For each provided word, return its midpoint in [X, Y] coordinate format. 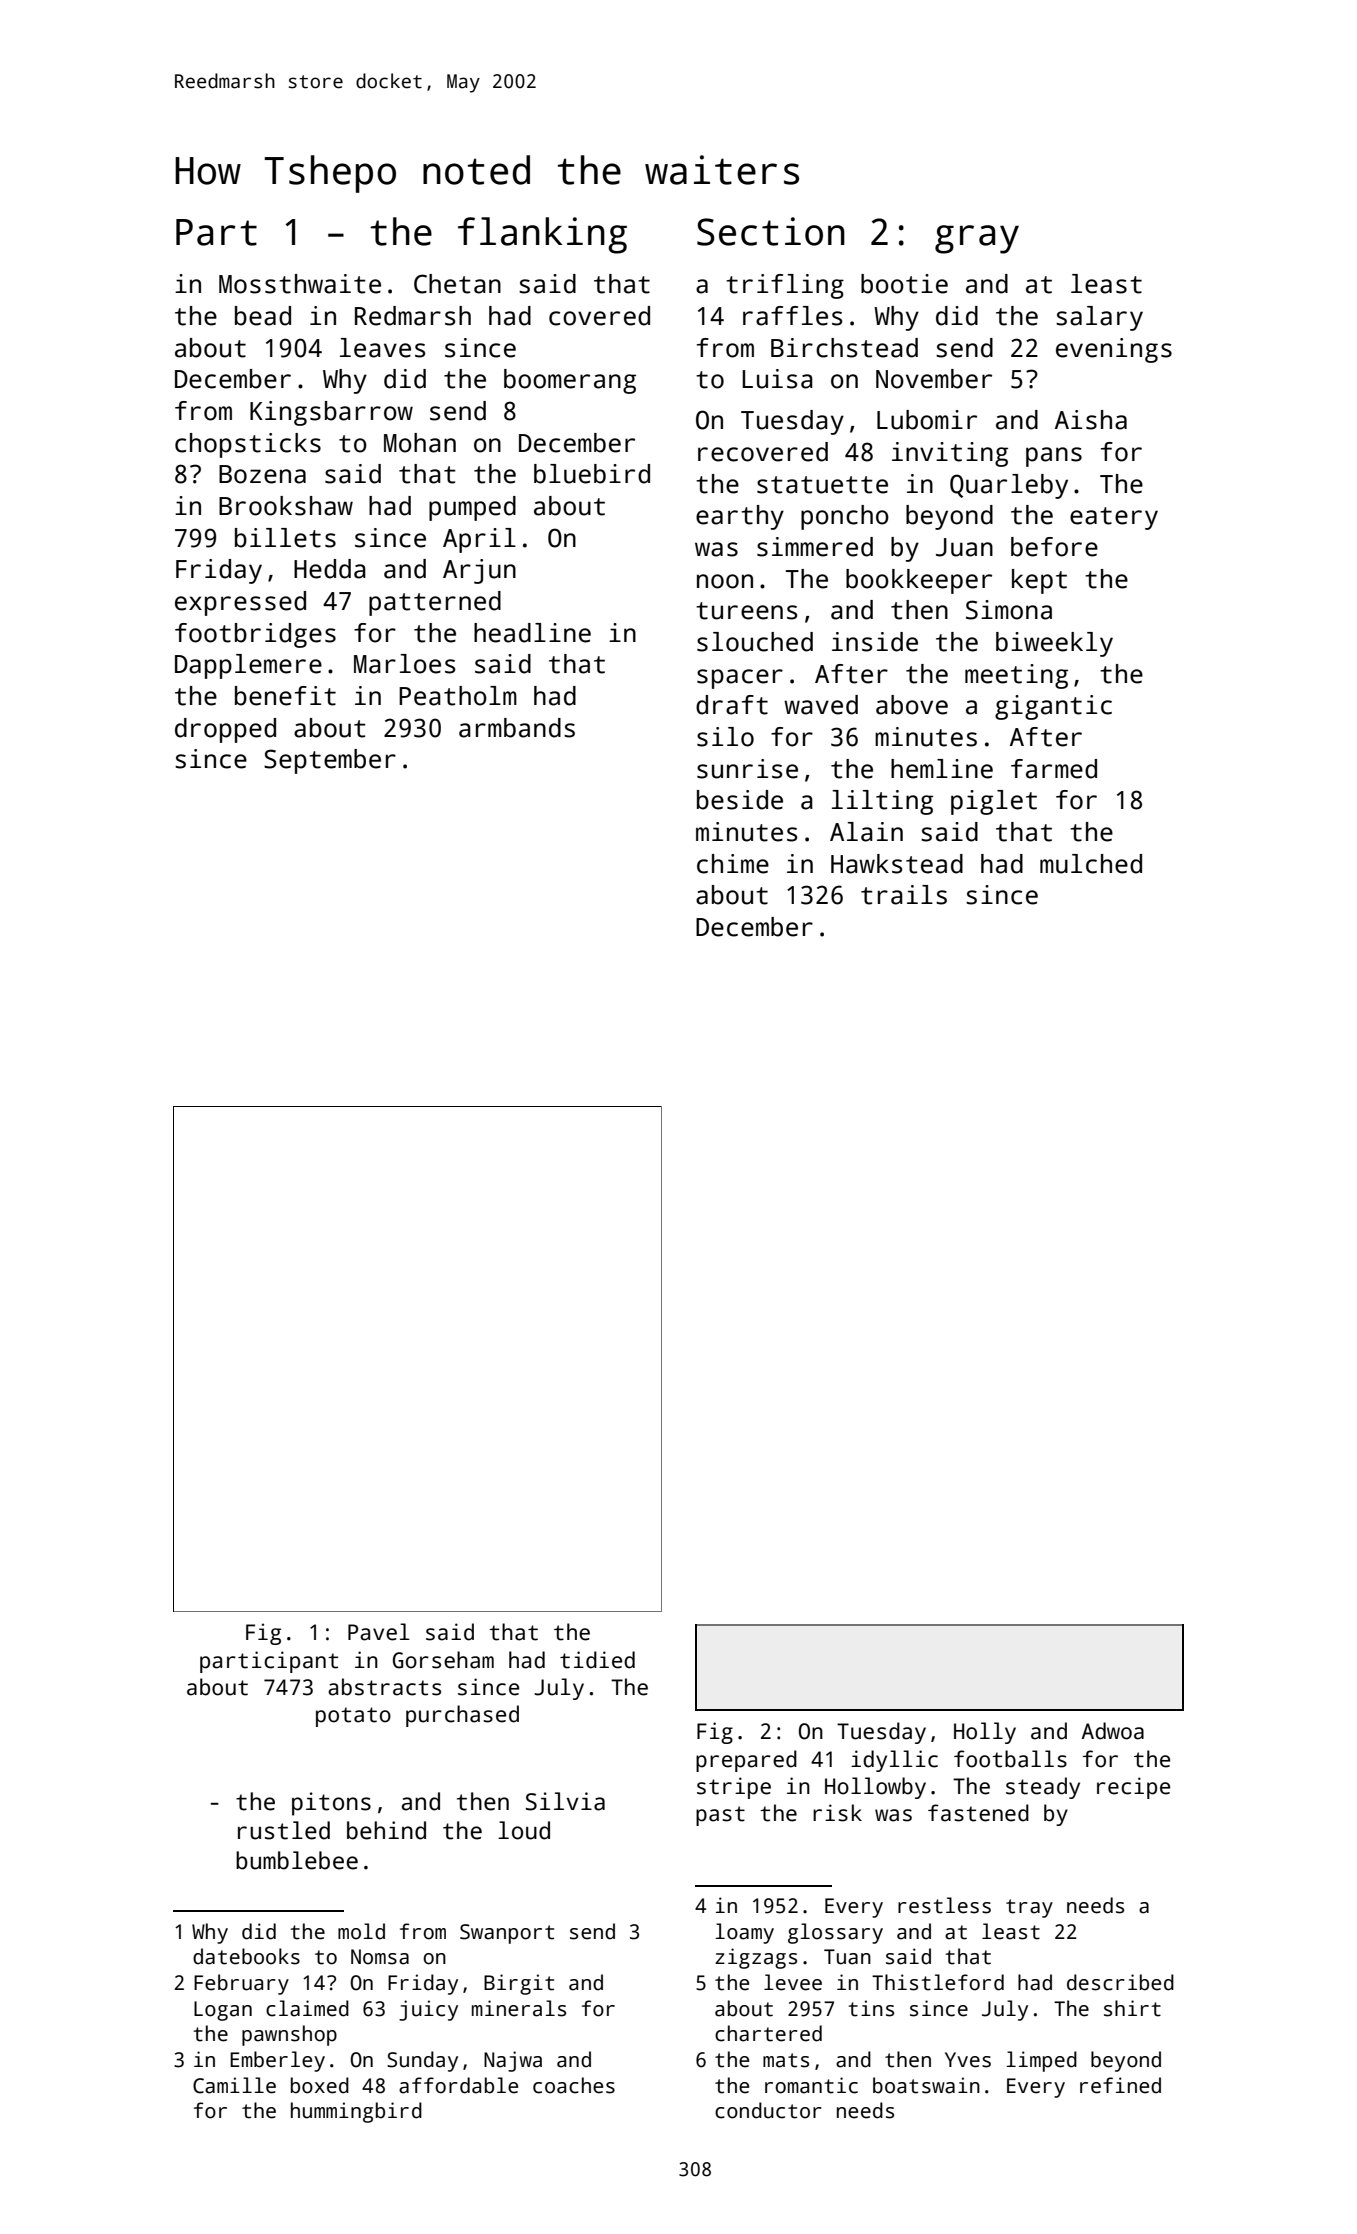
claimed [307, 2008]
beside [740, 800]
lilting [882, 802]
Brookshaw [286, 506]
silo [725, 737]
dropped [225, 730]
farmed [1054, 769]
